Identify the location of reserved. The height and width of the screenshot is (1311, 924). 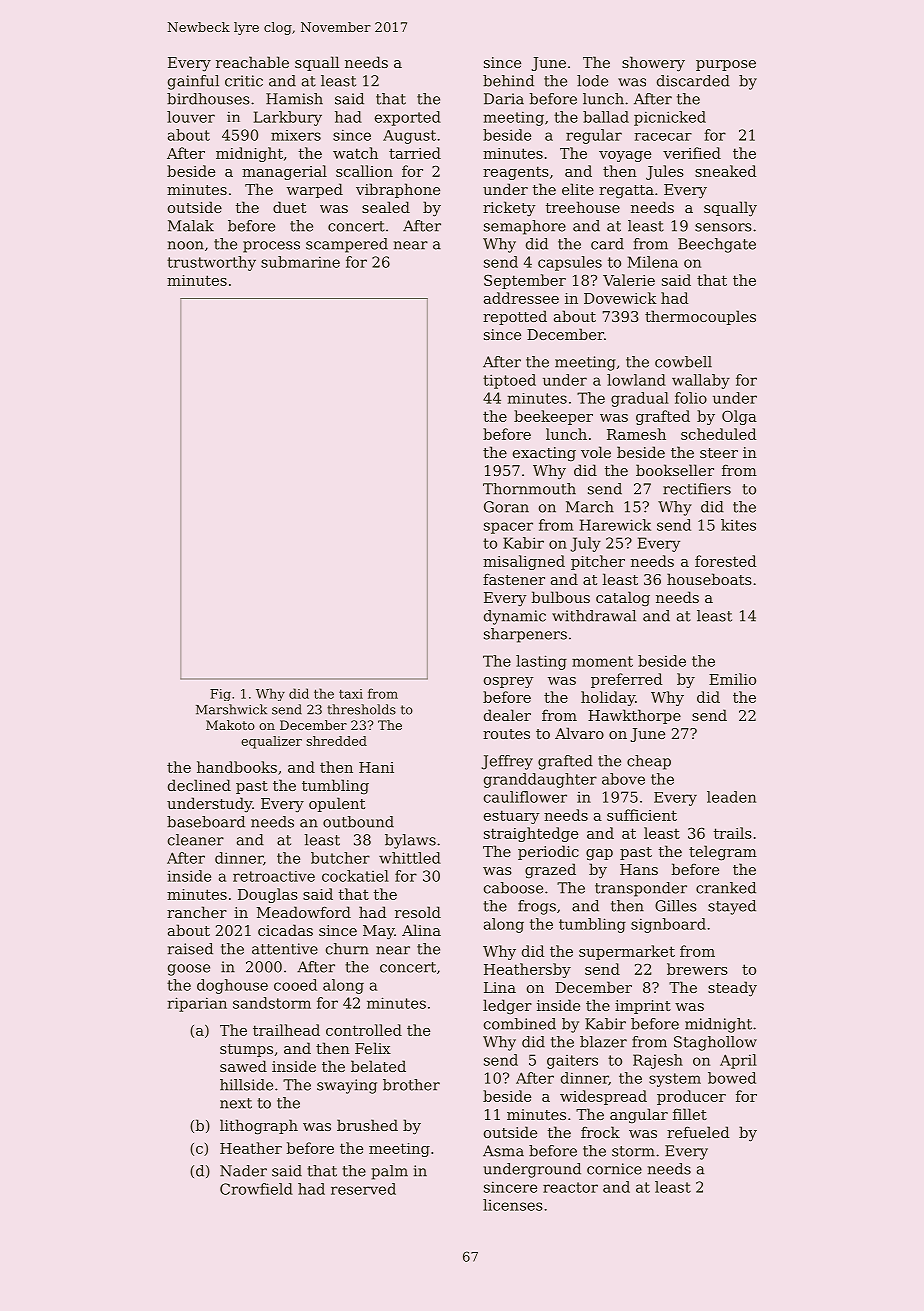
(363, 1189).
